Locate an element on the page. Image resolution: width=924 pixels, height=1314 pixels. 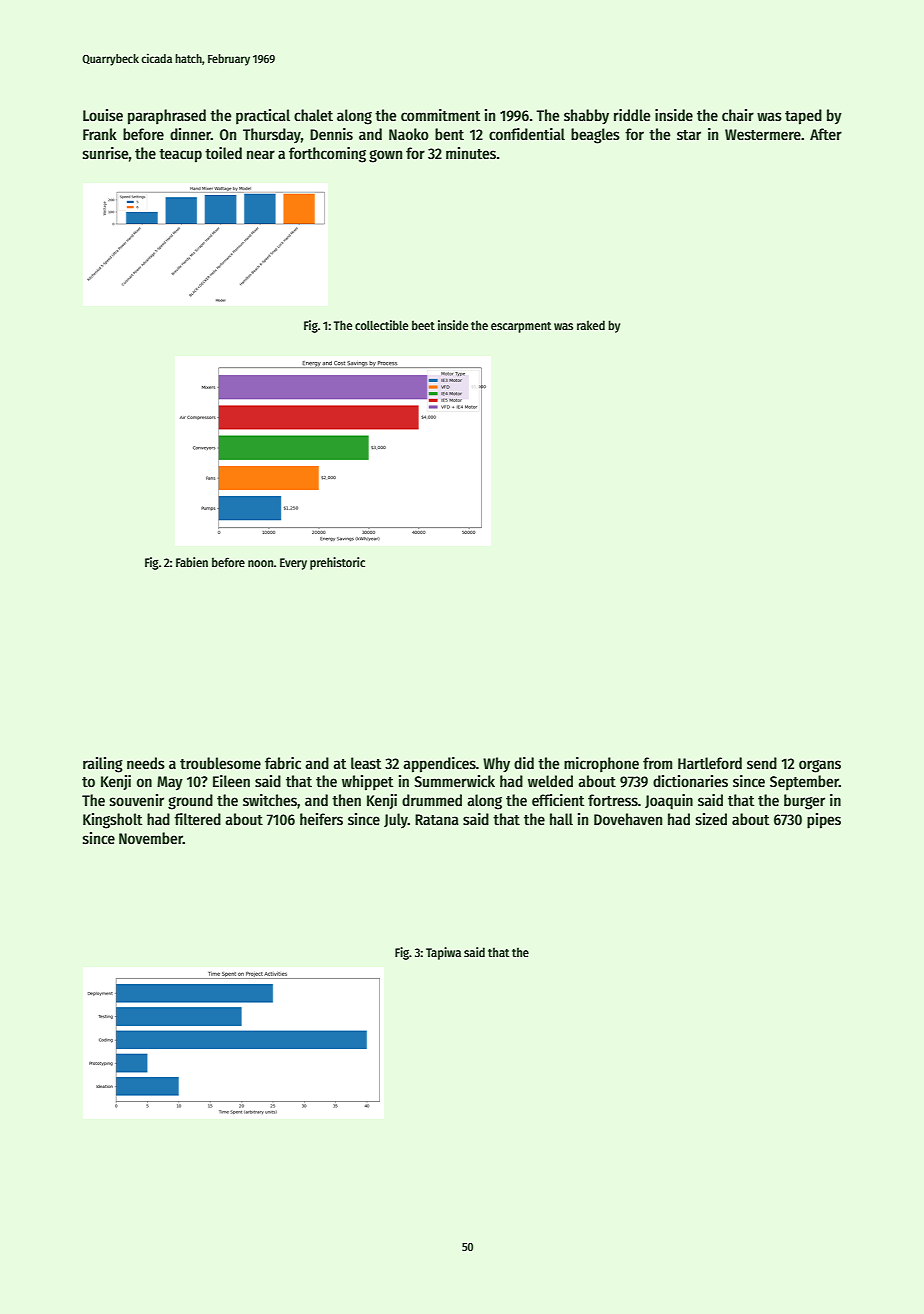
After is located at coordinates (826, 134).
